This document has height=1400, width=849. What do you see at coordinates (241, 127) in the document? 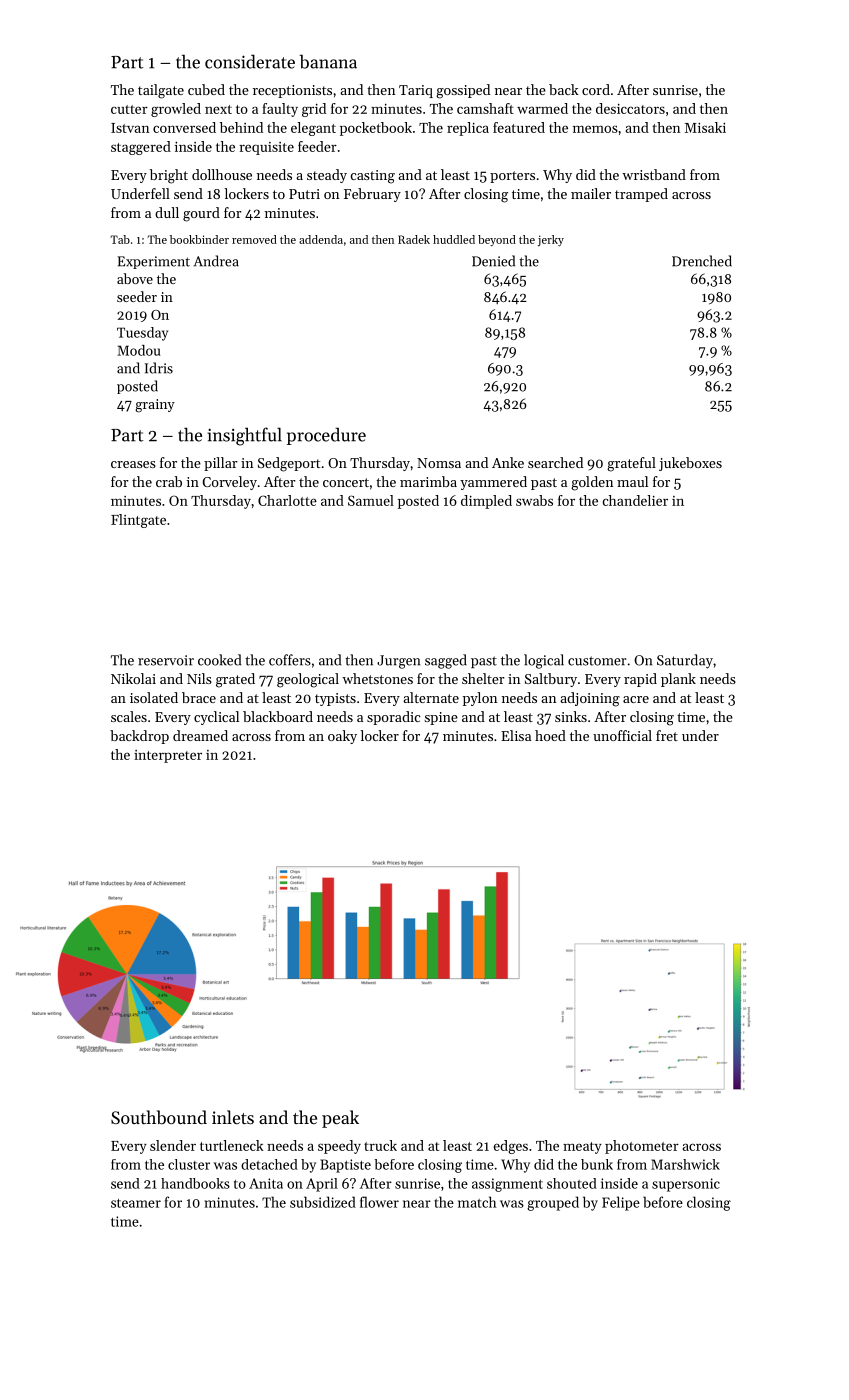
I see `behind` at bounding box center [241, 127].
